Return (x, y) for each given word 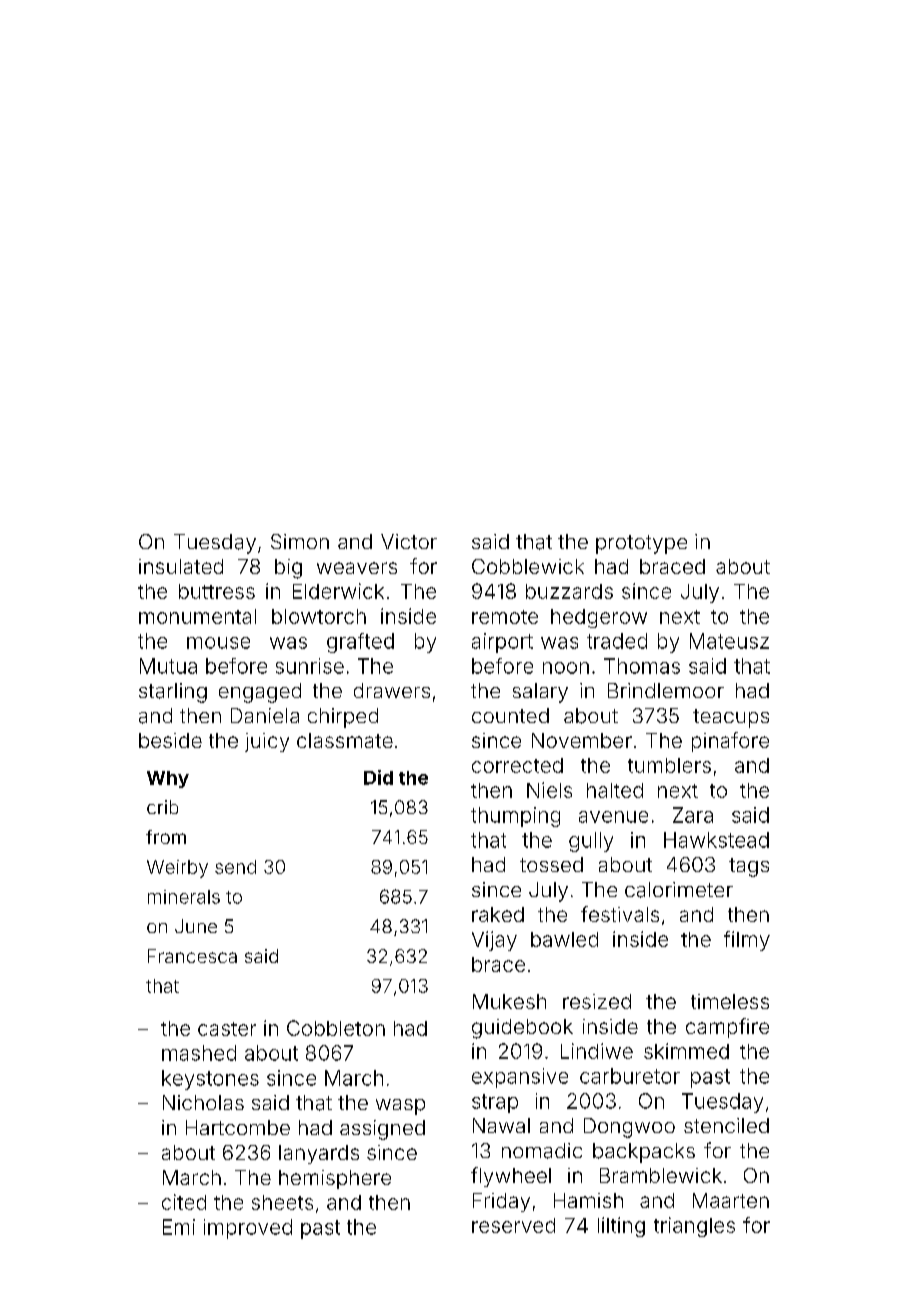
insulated (181, 566)
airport (502, 643)
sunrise (310, 666)
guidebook (522, 1029)
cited (184, 1202)
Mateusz (729, 641)
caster (227, 1029)
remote (505, 617)
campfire (727, 1028)
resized (597, 1001)
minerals (184, 897)
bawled (564, 939)
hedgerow (599, 618)
